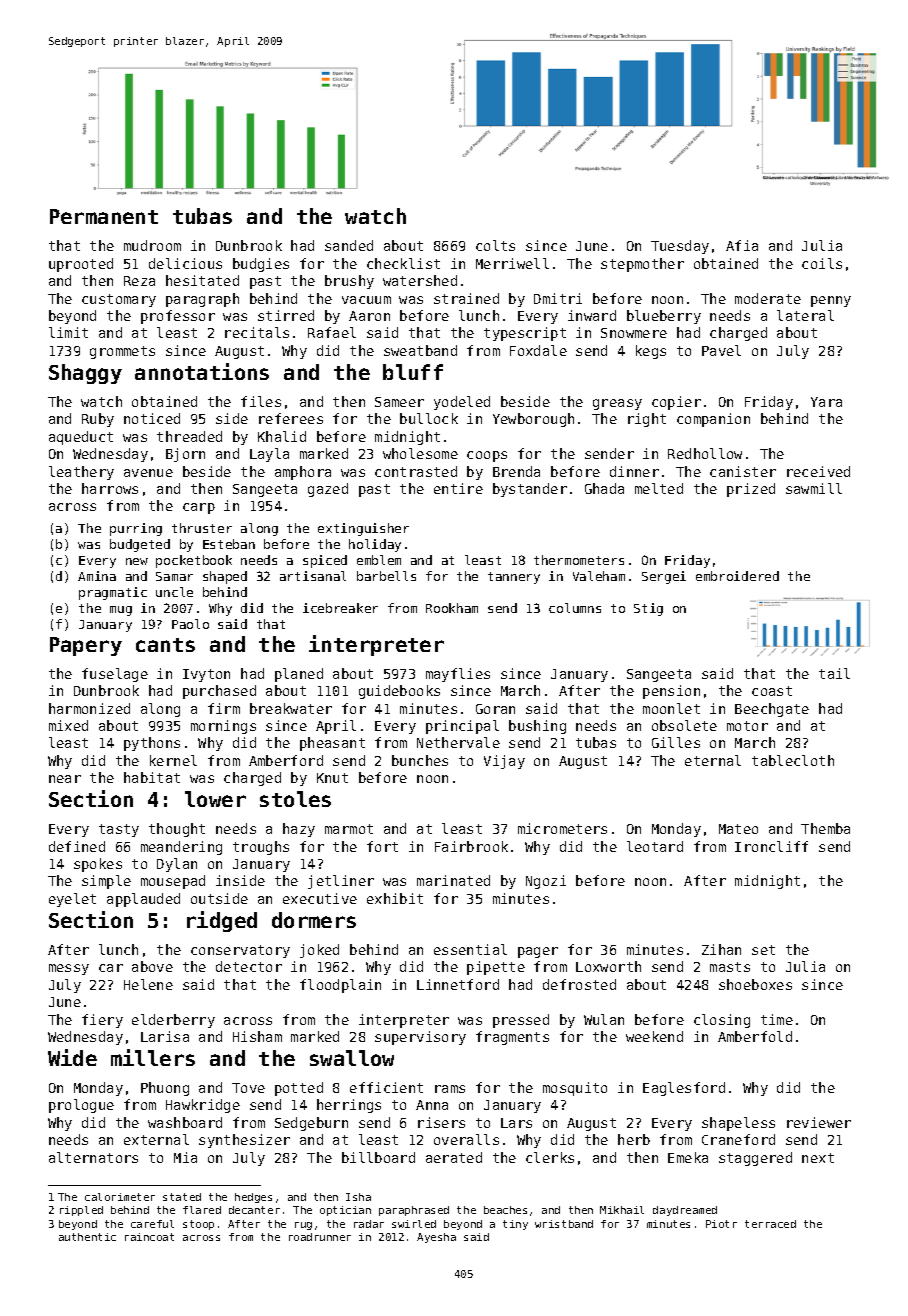  Describe the element at coordinates (738, 829) in the page. I see `Mateo` at that location.
